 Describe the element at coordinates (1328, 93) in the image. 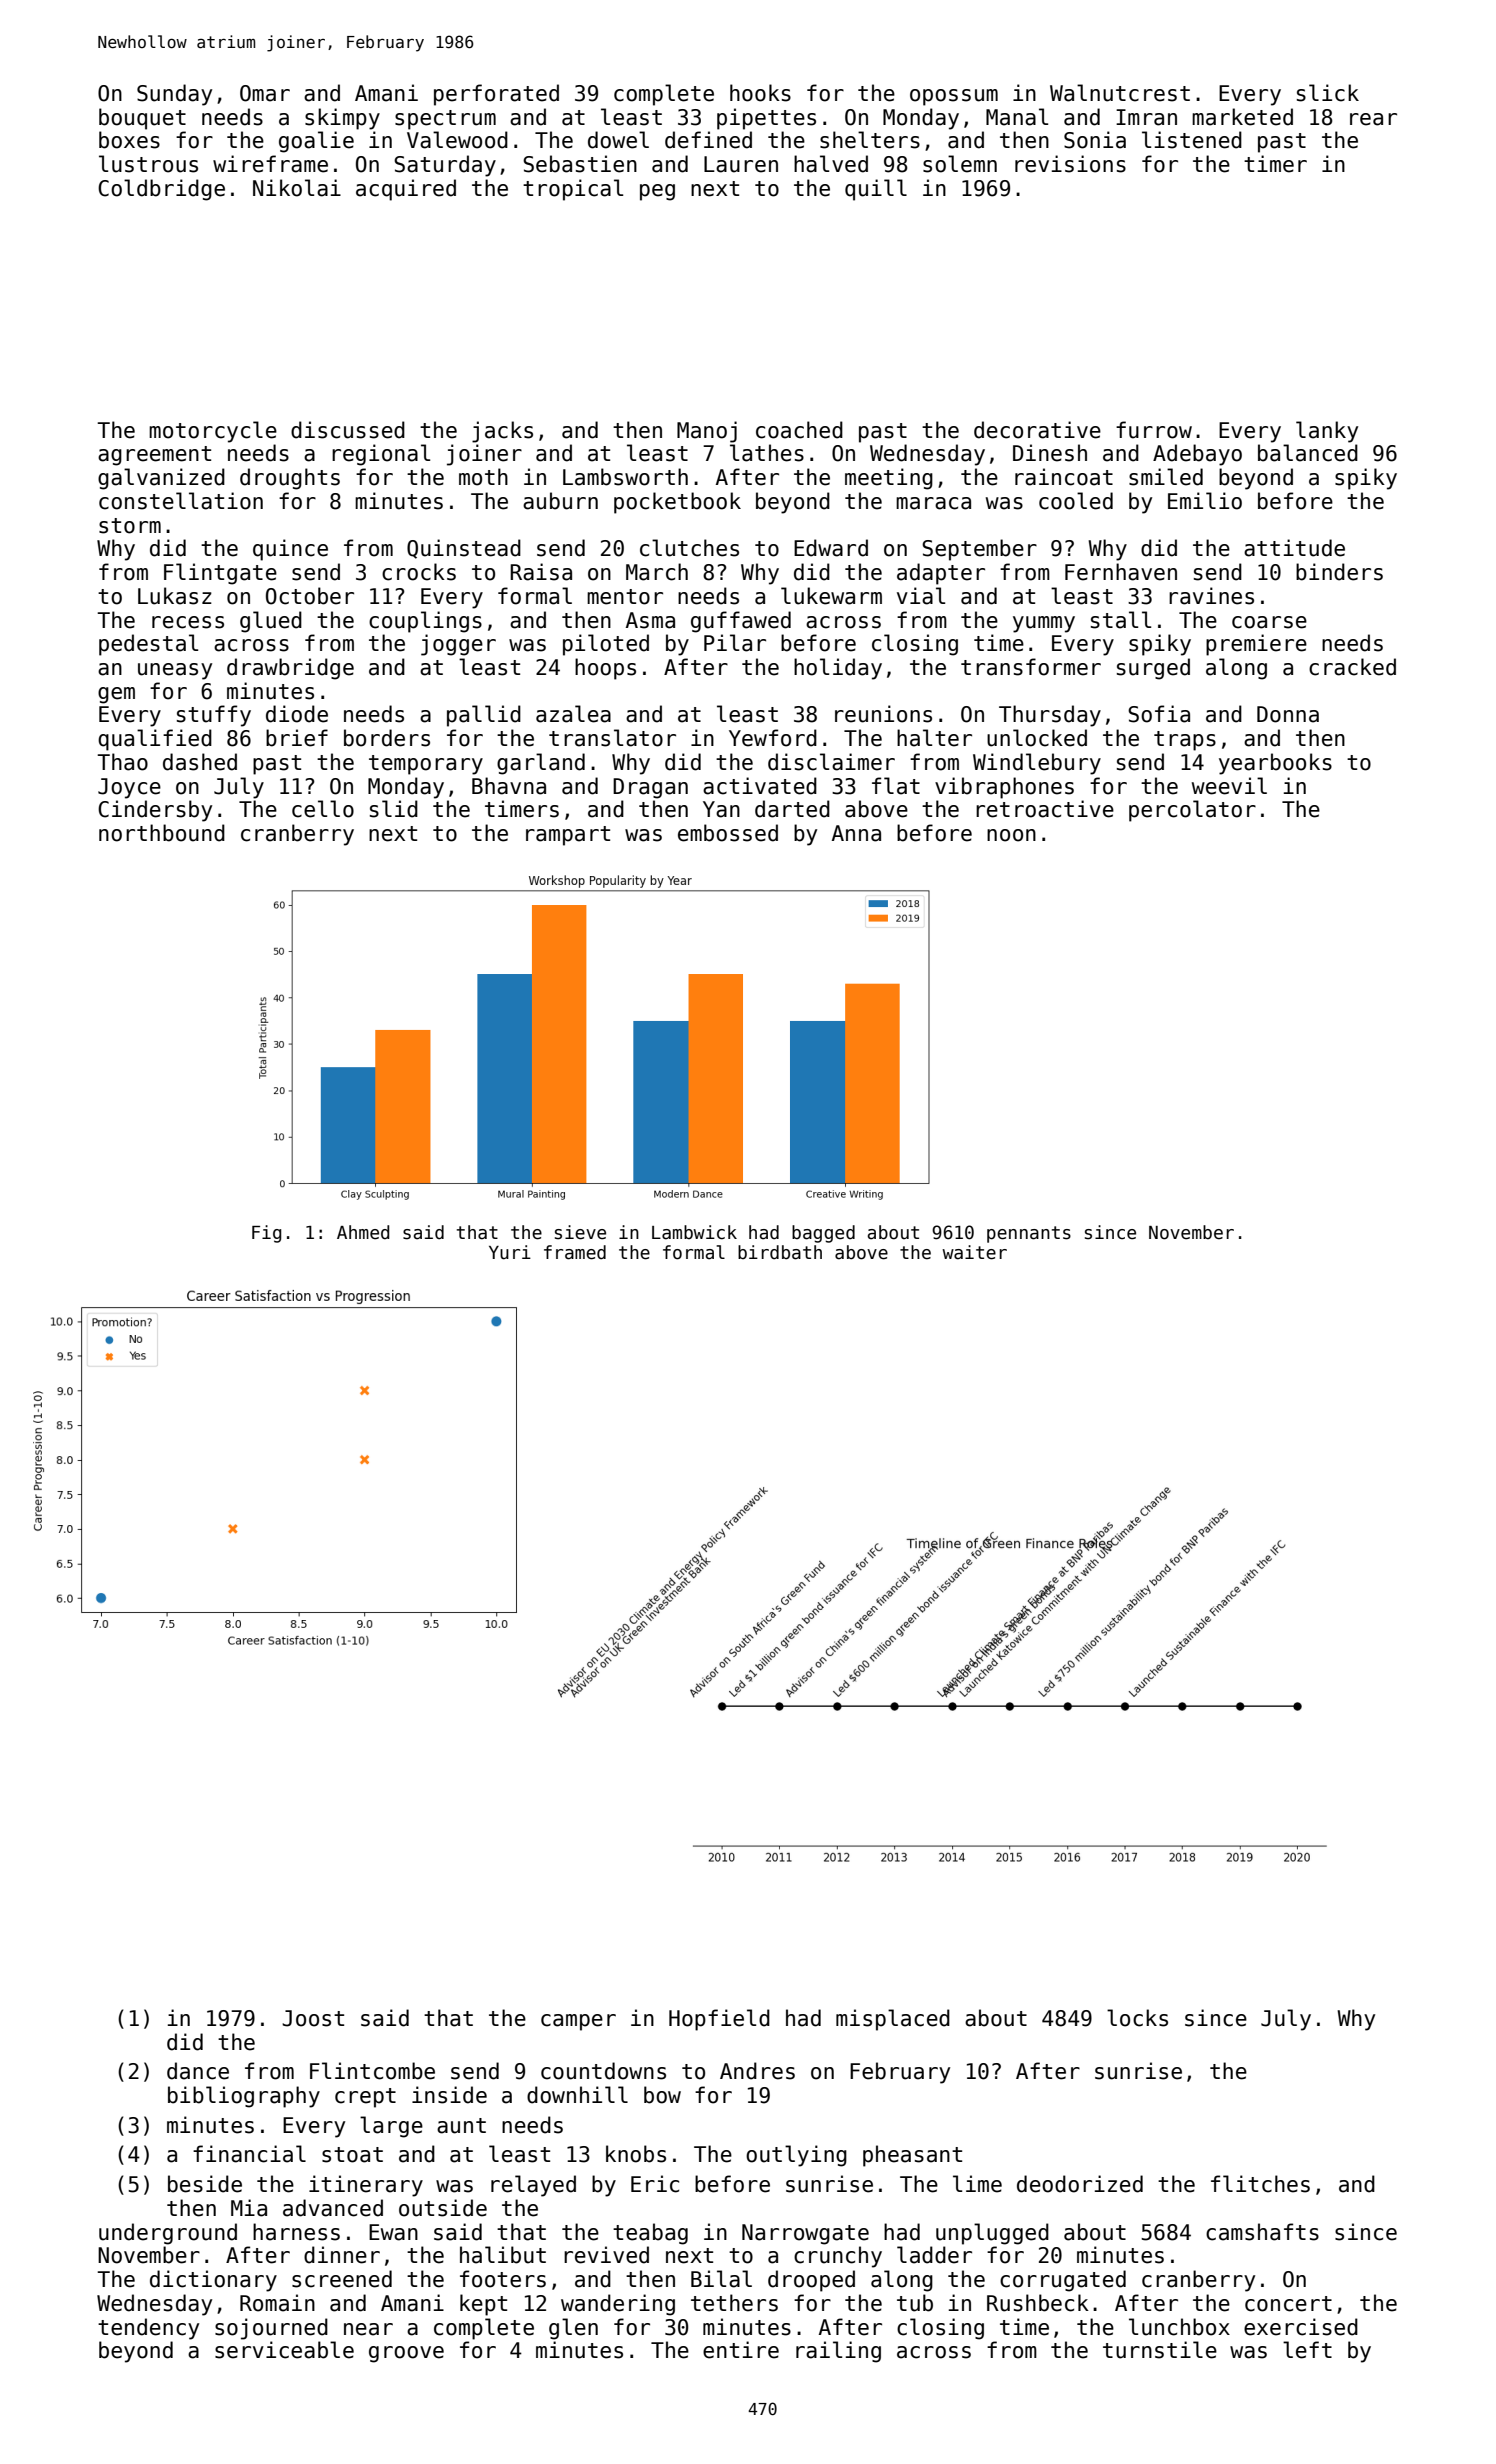

I see `slick` at that location.
